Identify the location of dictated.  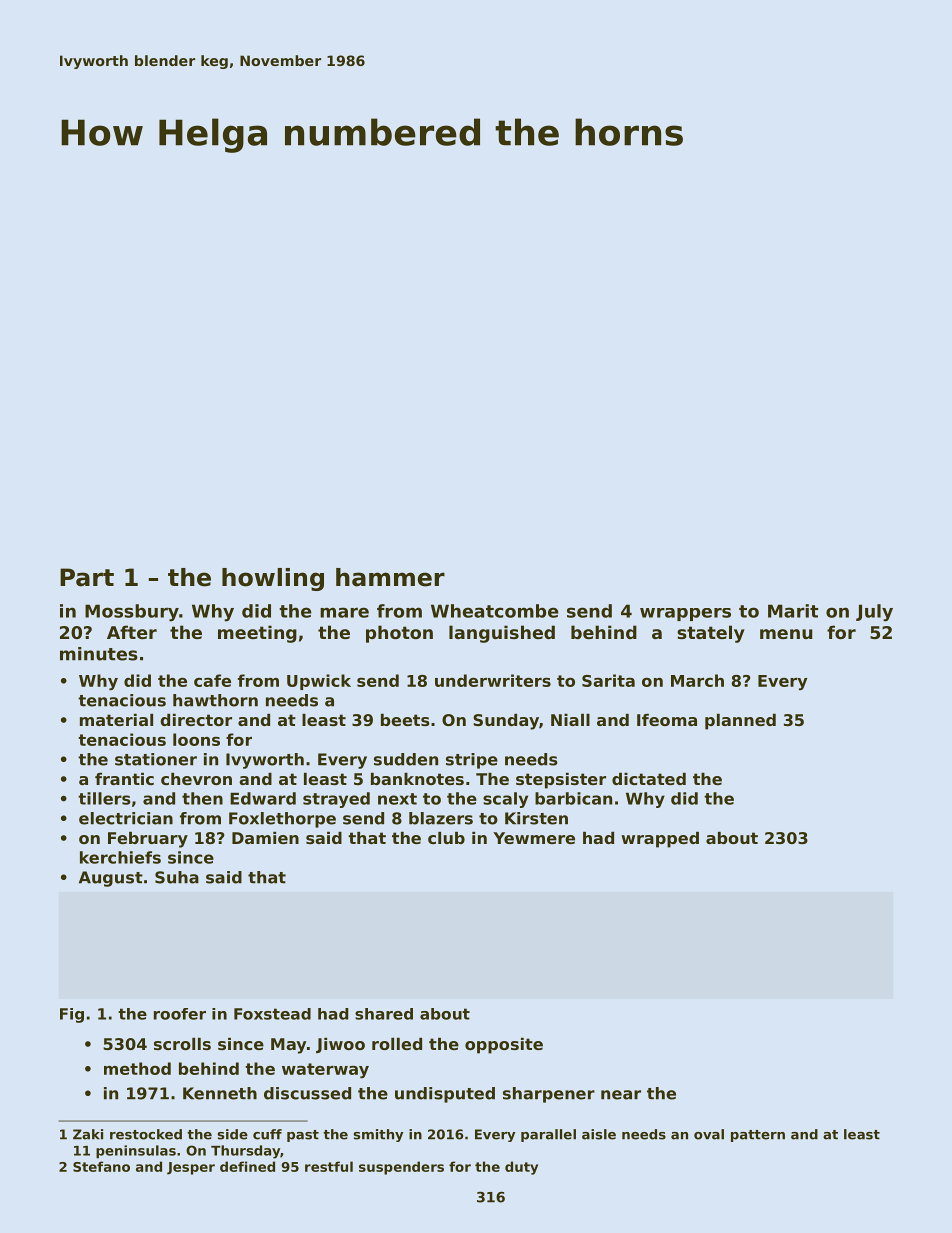
(649, 779).
